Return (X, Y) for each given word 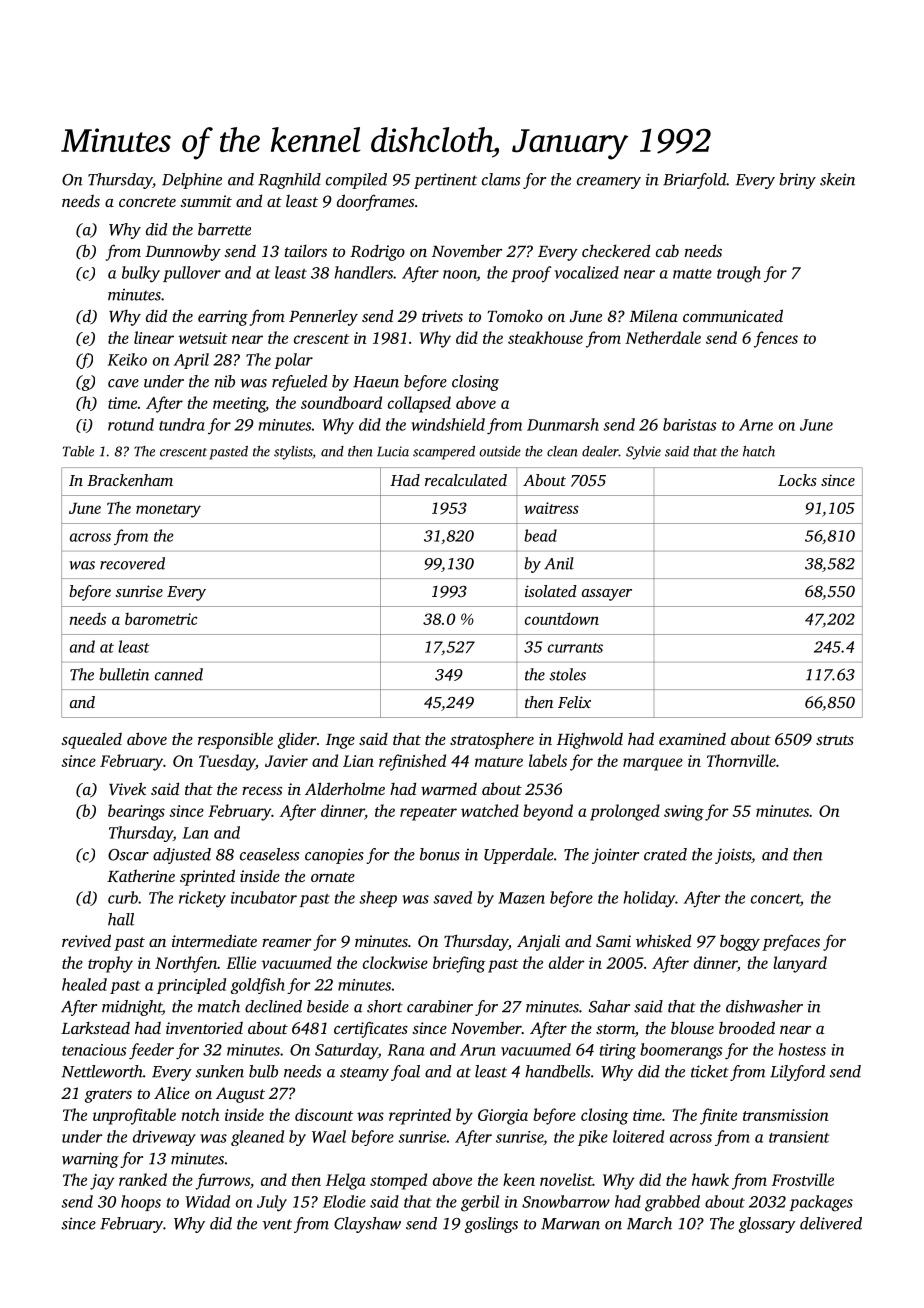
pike (593, 1138)
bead (540, 535)
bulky (141, 274)
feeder (151, 1051)
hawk (710, 1179)
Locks (797, 480)
